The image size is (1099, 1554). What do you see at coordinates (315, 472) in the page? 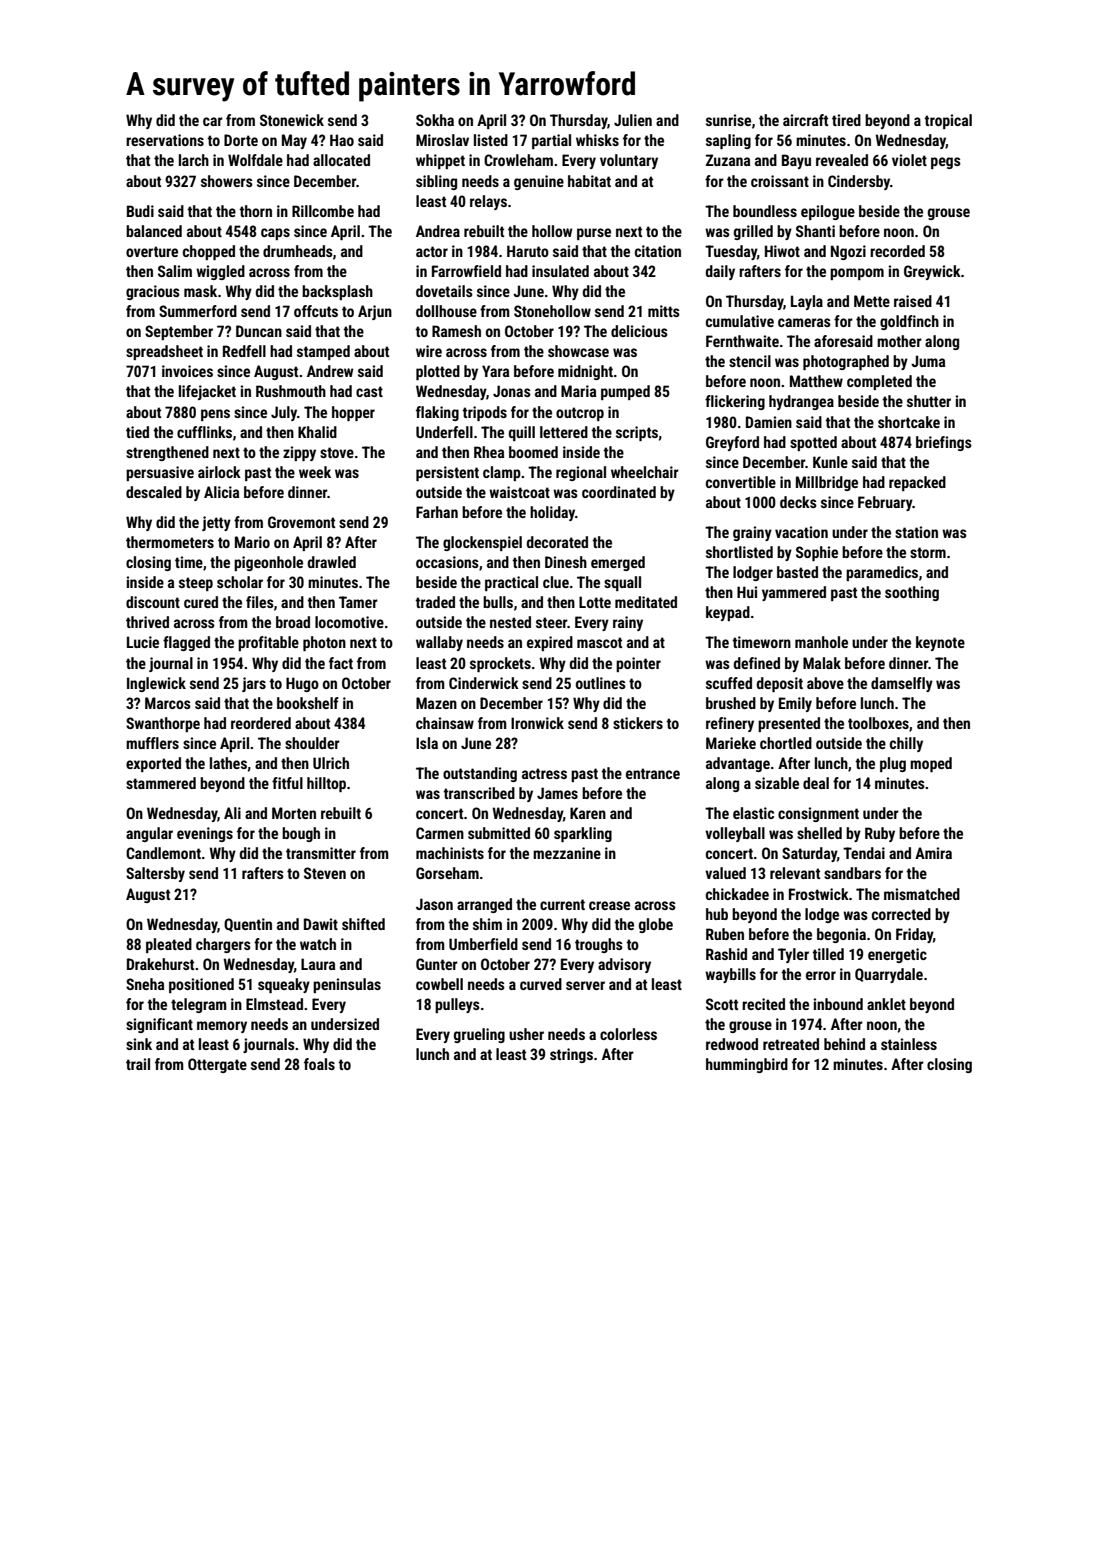
I see `week` at bounding box center [315, 472].
